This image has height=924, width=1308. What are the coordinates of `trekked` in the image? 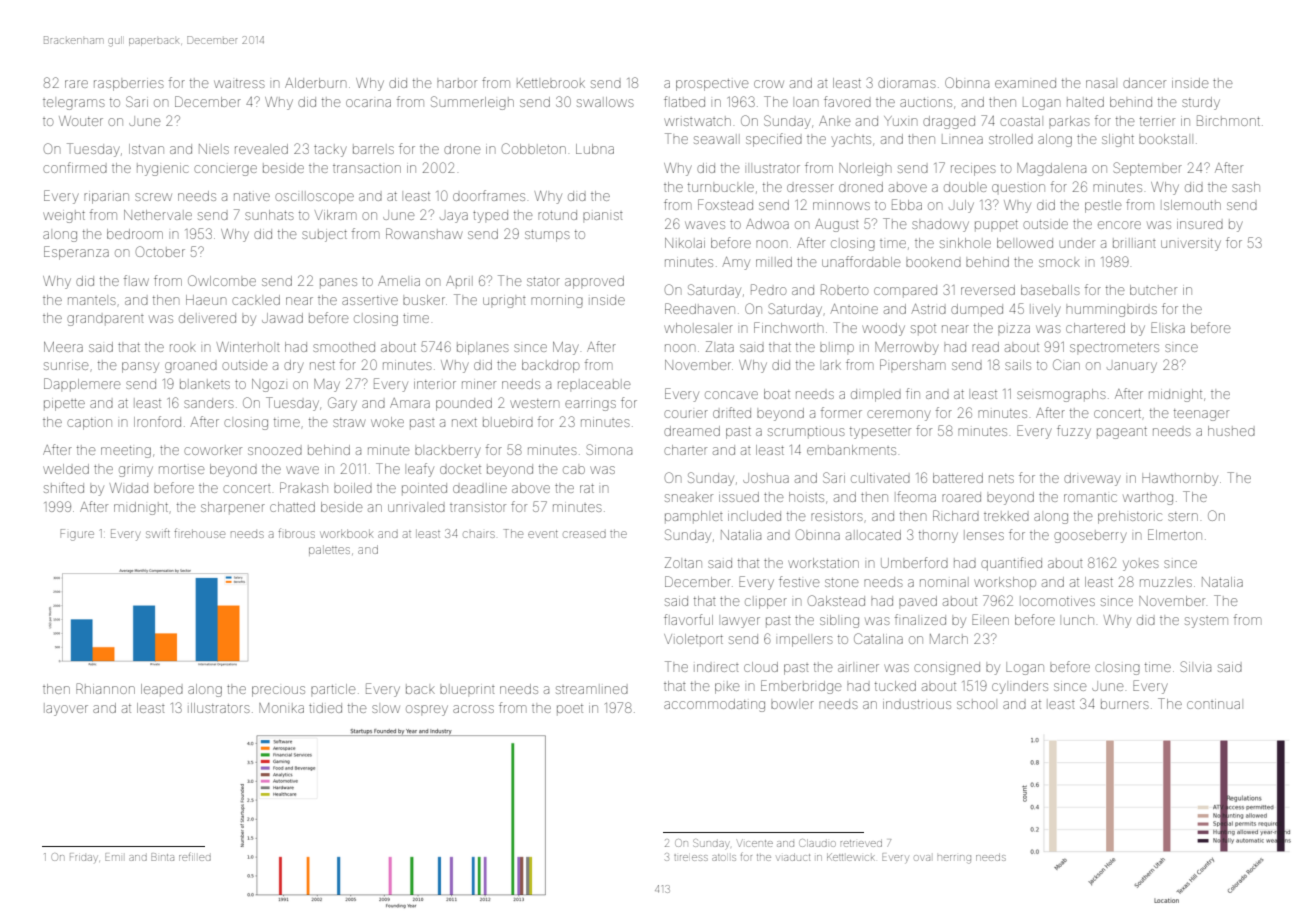 It's located at (1006, 516).
